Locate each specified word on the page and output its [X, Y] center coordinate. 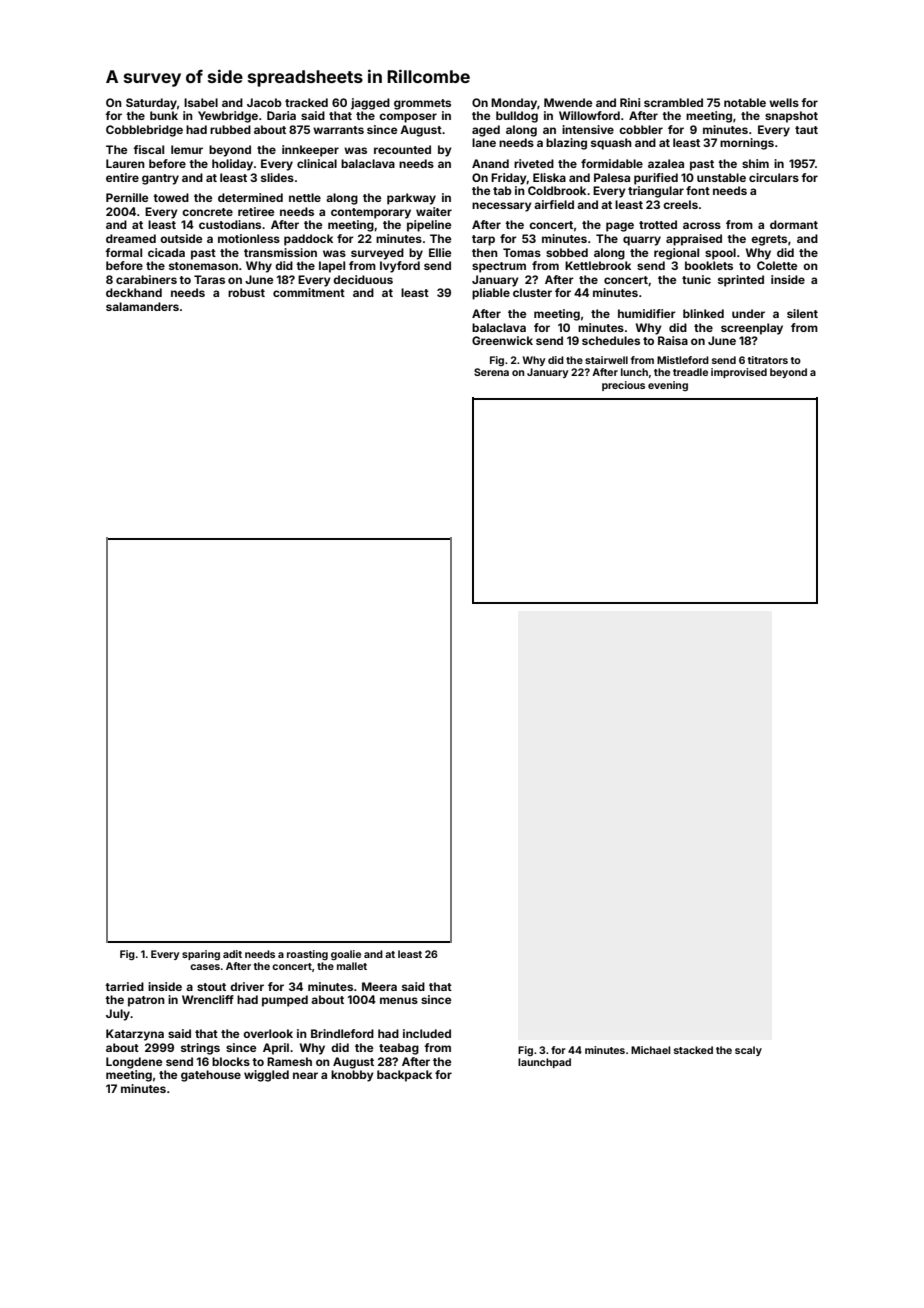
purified [656, 179]
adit [232, 954]
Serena [491, 372]
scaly [748, 1051]
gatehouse [211, 1076]
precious [623, 386]
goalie [346, 955]
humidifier [647, 313]
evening [668, 386]
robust [246, 292]
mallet [352, 966]
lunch [634, 372]
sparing [201, 955]
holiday [232, 165]
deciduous [363, 279]
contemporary [371, 213]
